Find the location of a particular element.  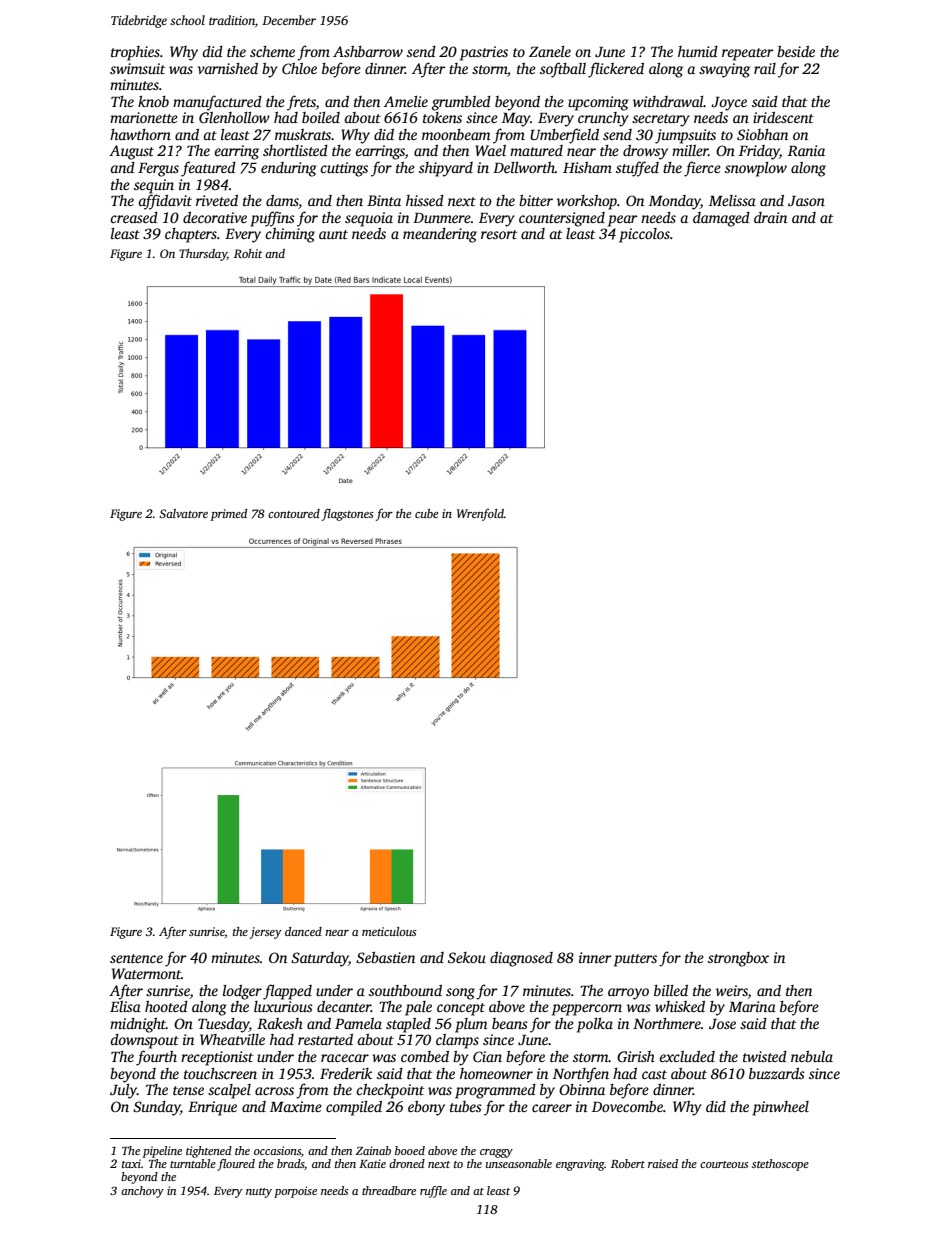

Zanele is located at coordinates (550, 51).
